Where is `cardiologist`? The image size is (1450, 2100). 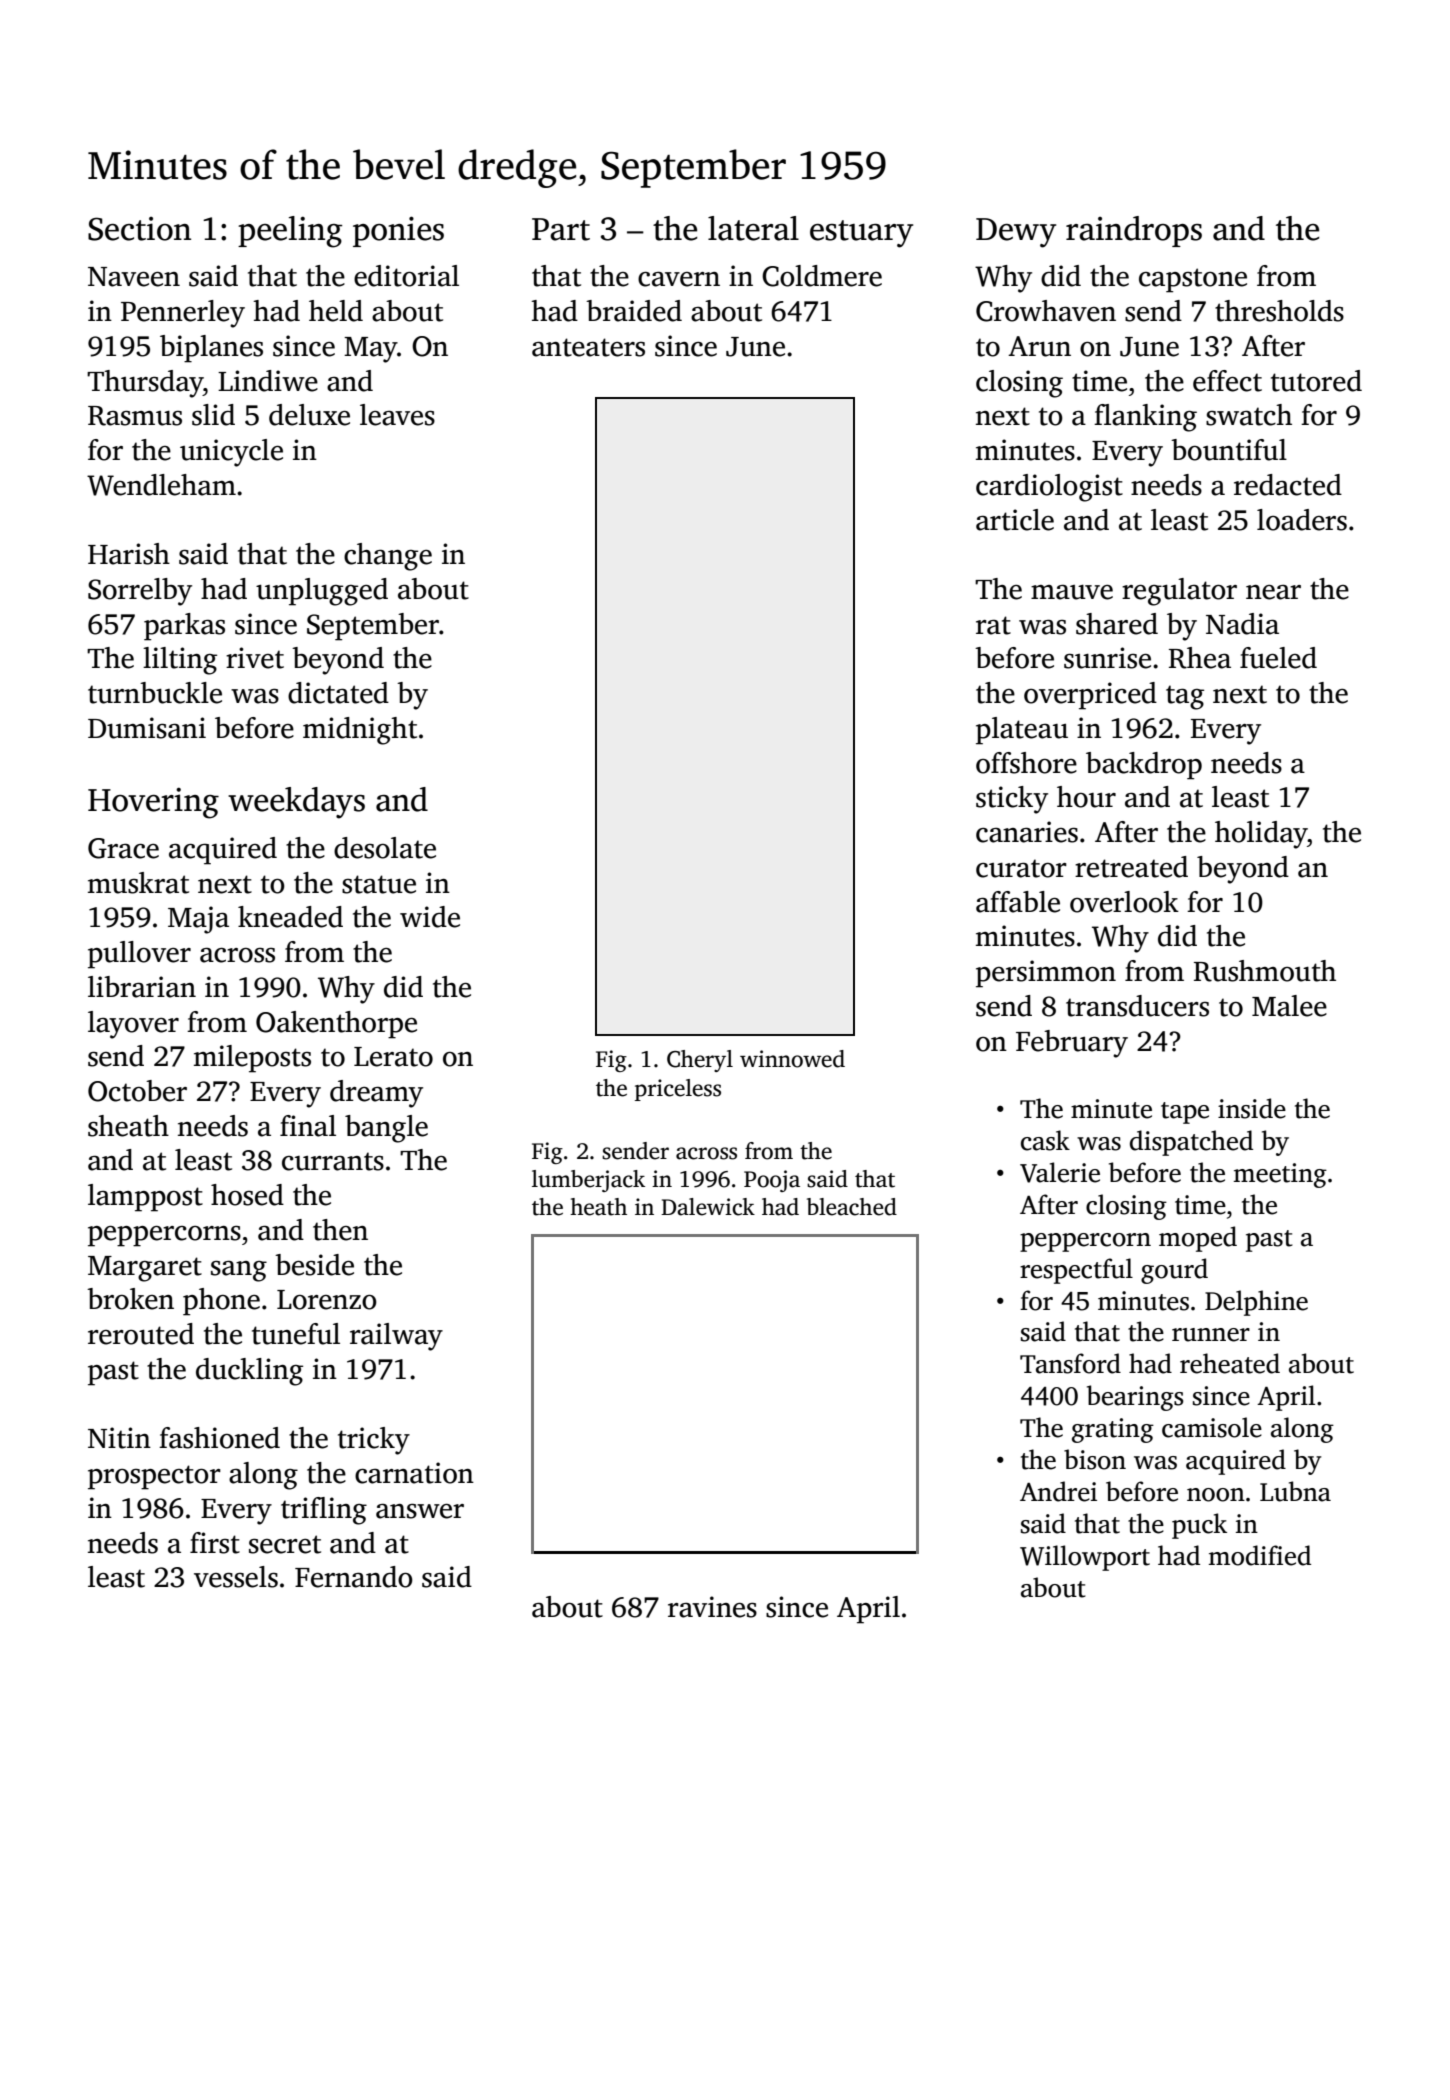
cardiologist is located at coordinates (1049, 488).
